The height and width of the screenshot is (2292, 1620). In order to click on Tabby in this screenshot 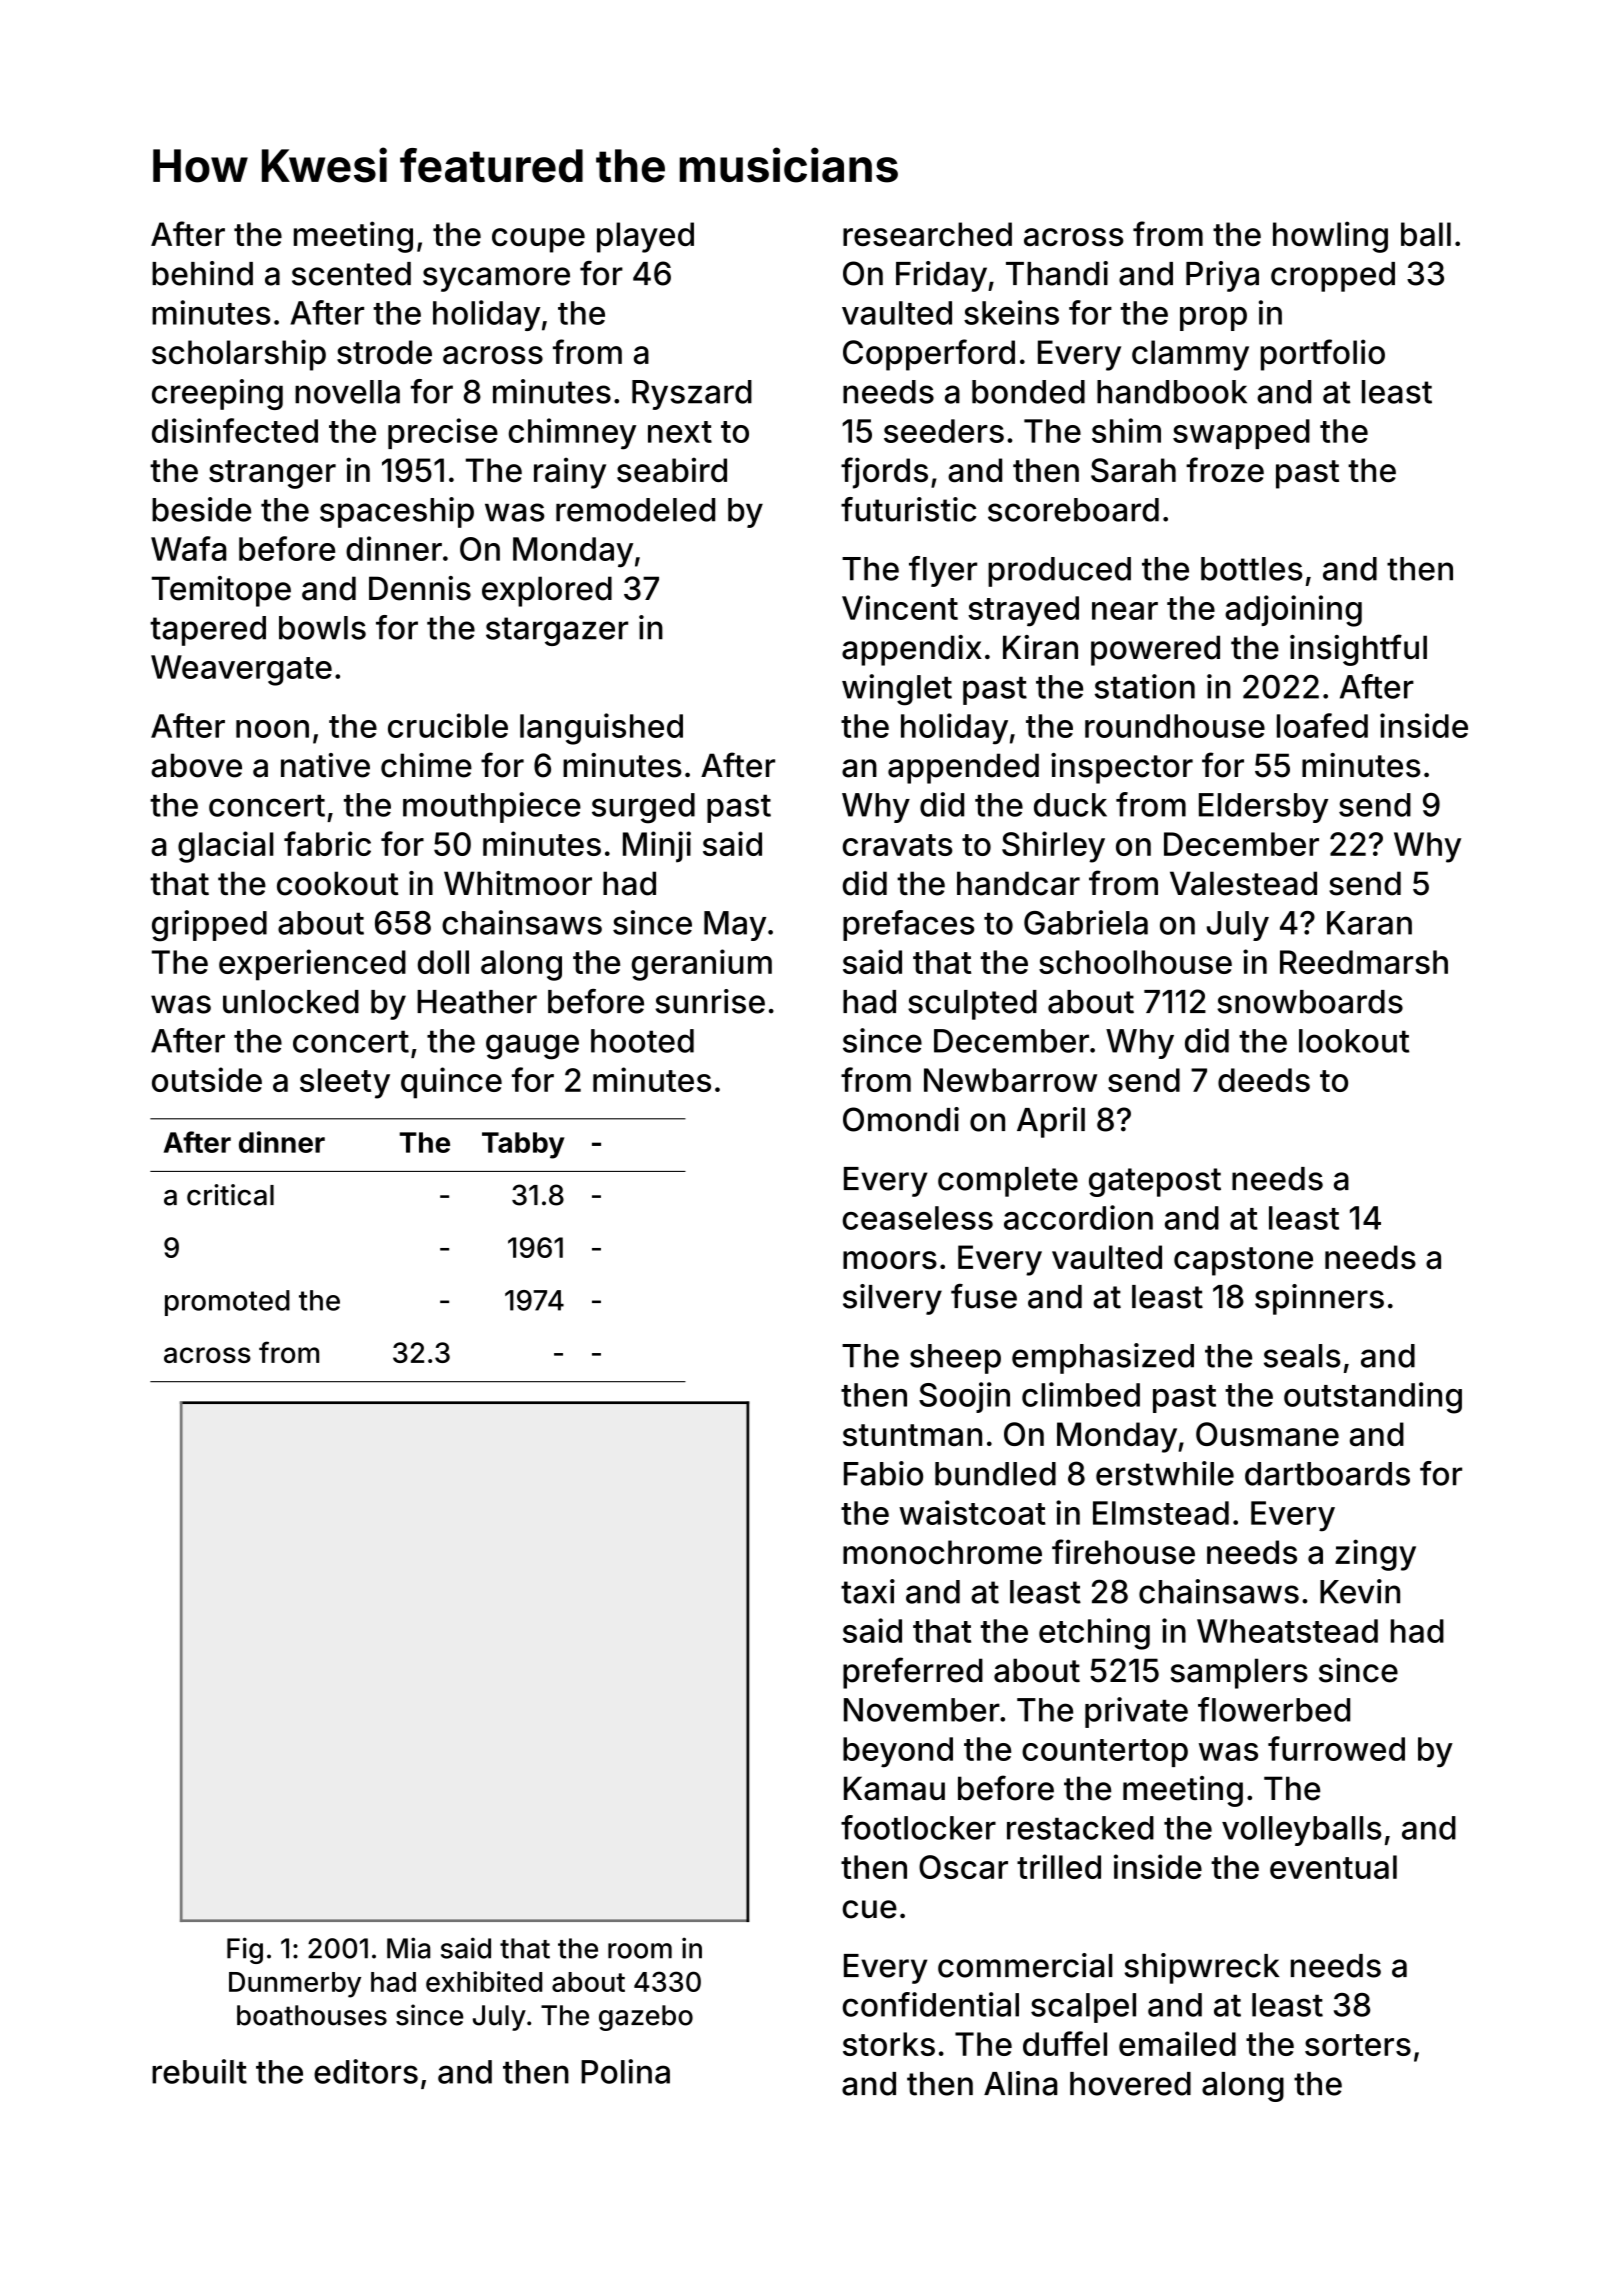, I will do `click(523, 1145)`.
